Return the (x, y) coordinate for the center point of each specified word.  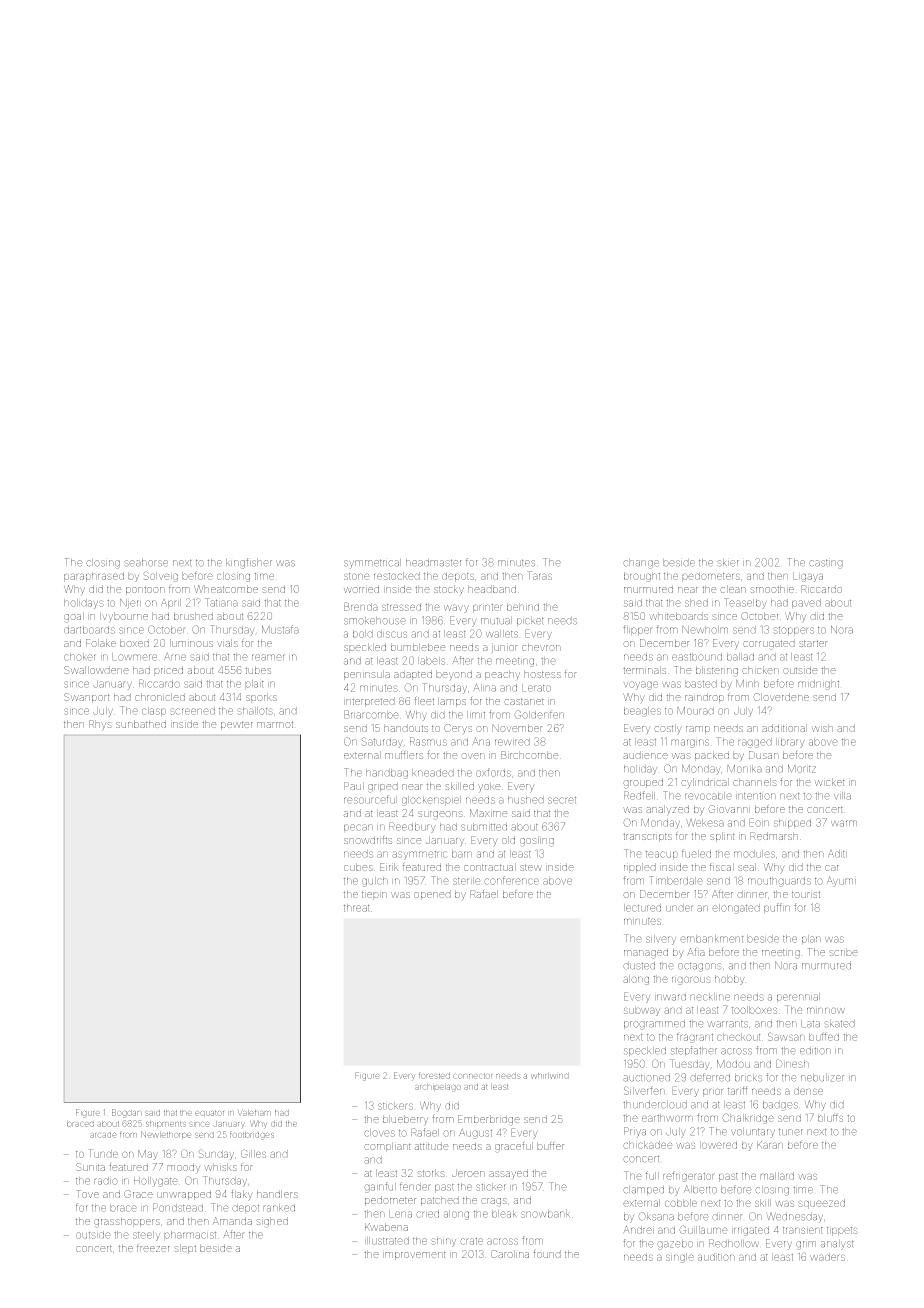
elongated (736, 909)
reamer (268, 657)
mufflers (404, 755)
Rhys (100, 725)
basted (701, 684)
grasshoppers (127, 1222)
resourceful (370, 799)
